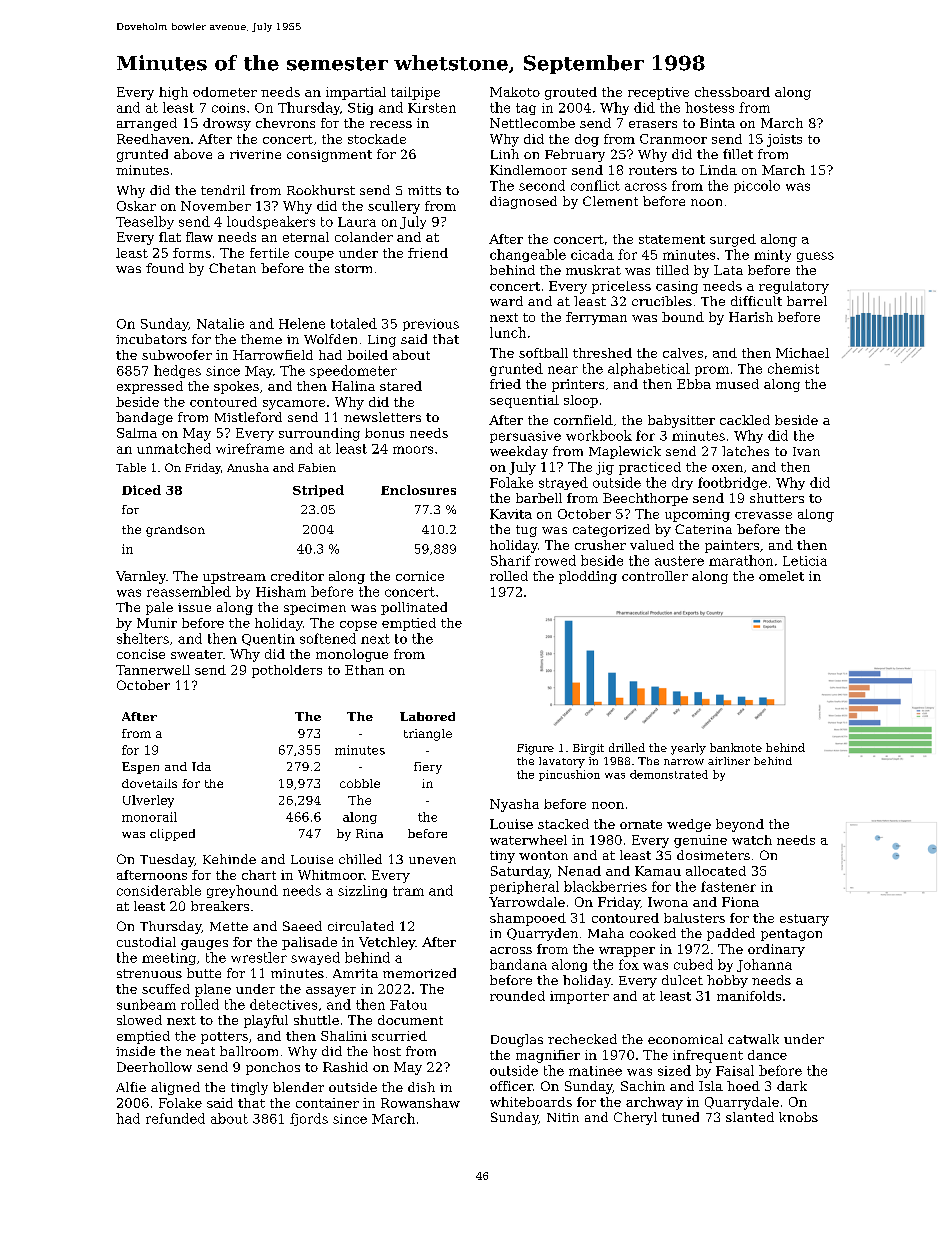 This screenshot has width=952, height=1233. Describe the element at coordinates (384, 433) in the screenshot. I see `bonus` at that location.
